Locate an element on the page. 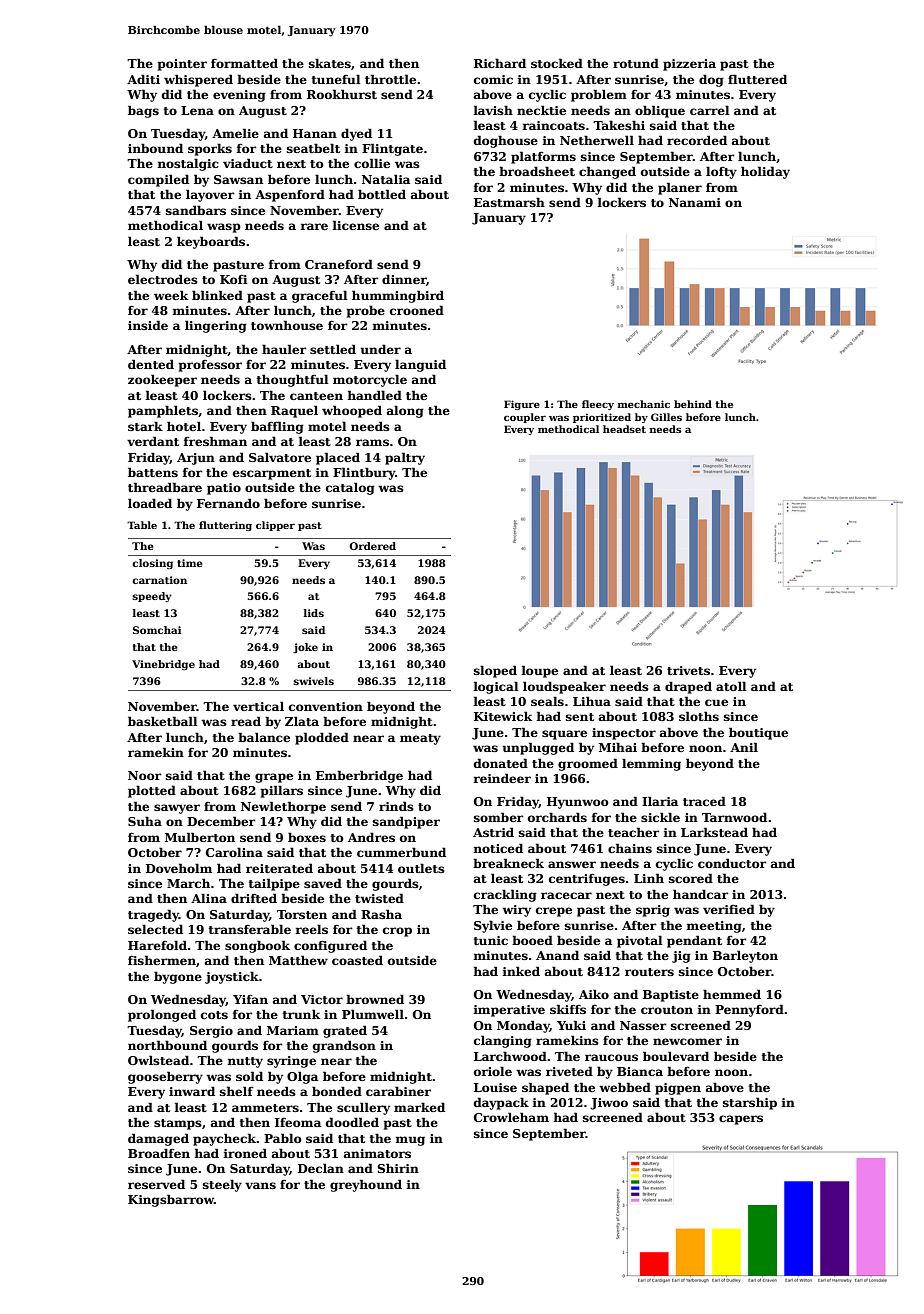 This page has width=924, height=1314. paycheck is located at coordinates (224, 1139).
